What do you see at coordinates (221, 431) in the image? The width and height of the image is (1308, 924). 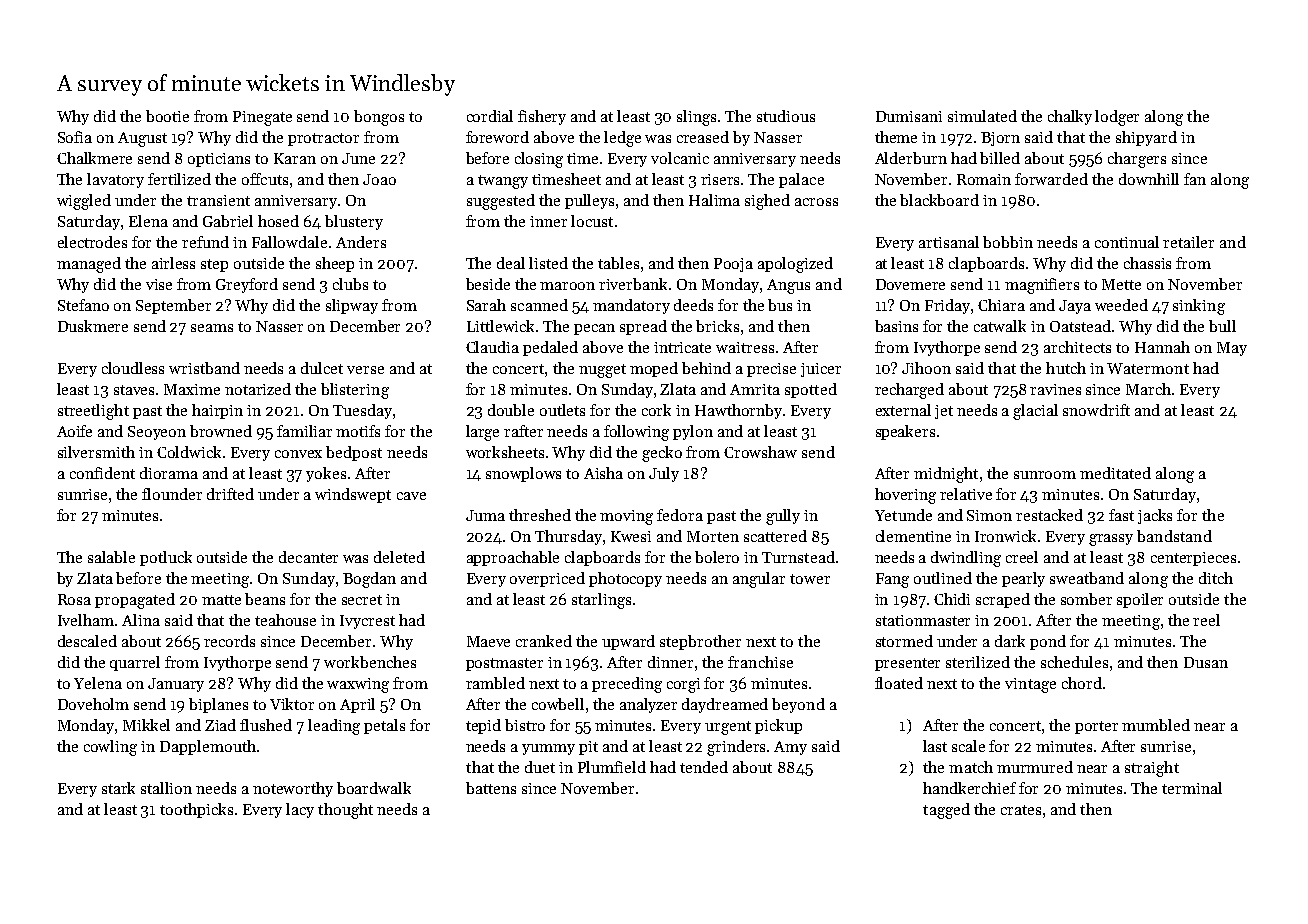 I see `browned` at bounding box center [221, 431].
